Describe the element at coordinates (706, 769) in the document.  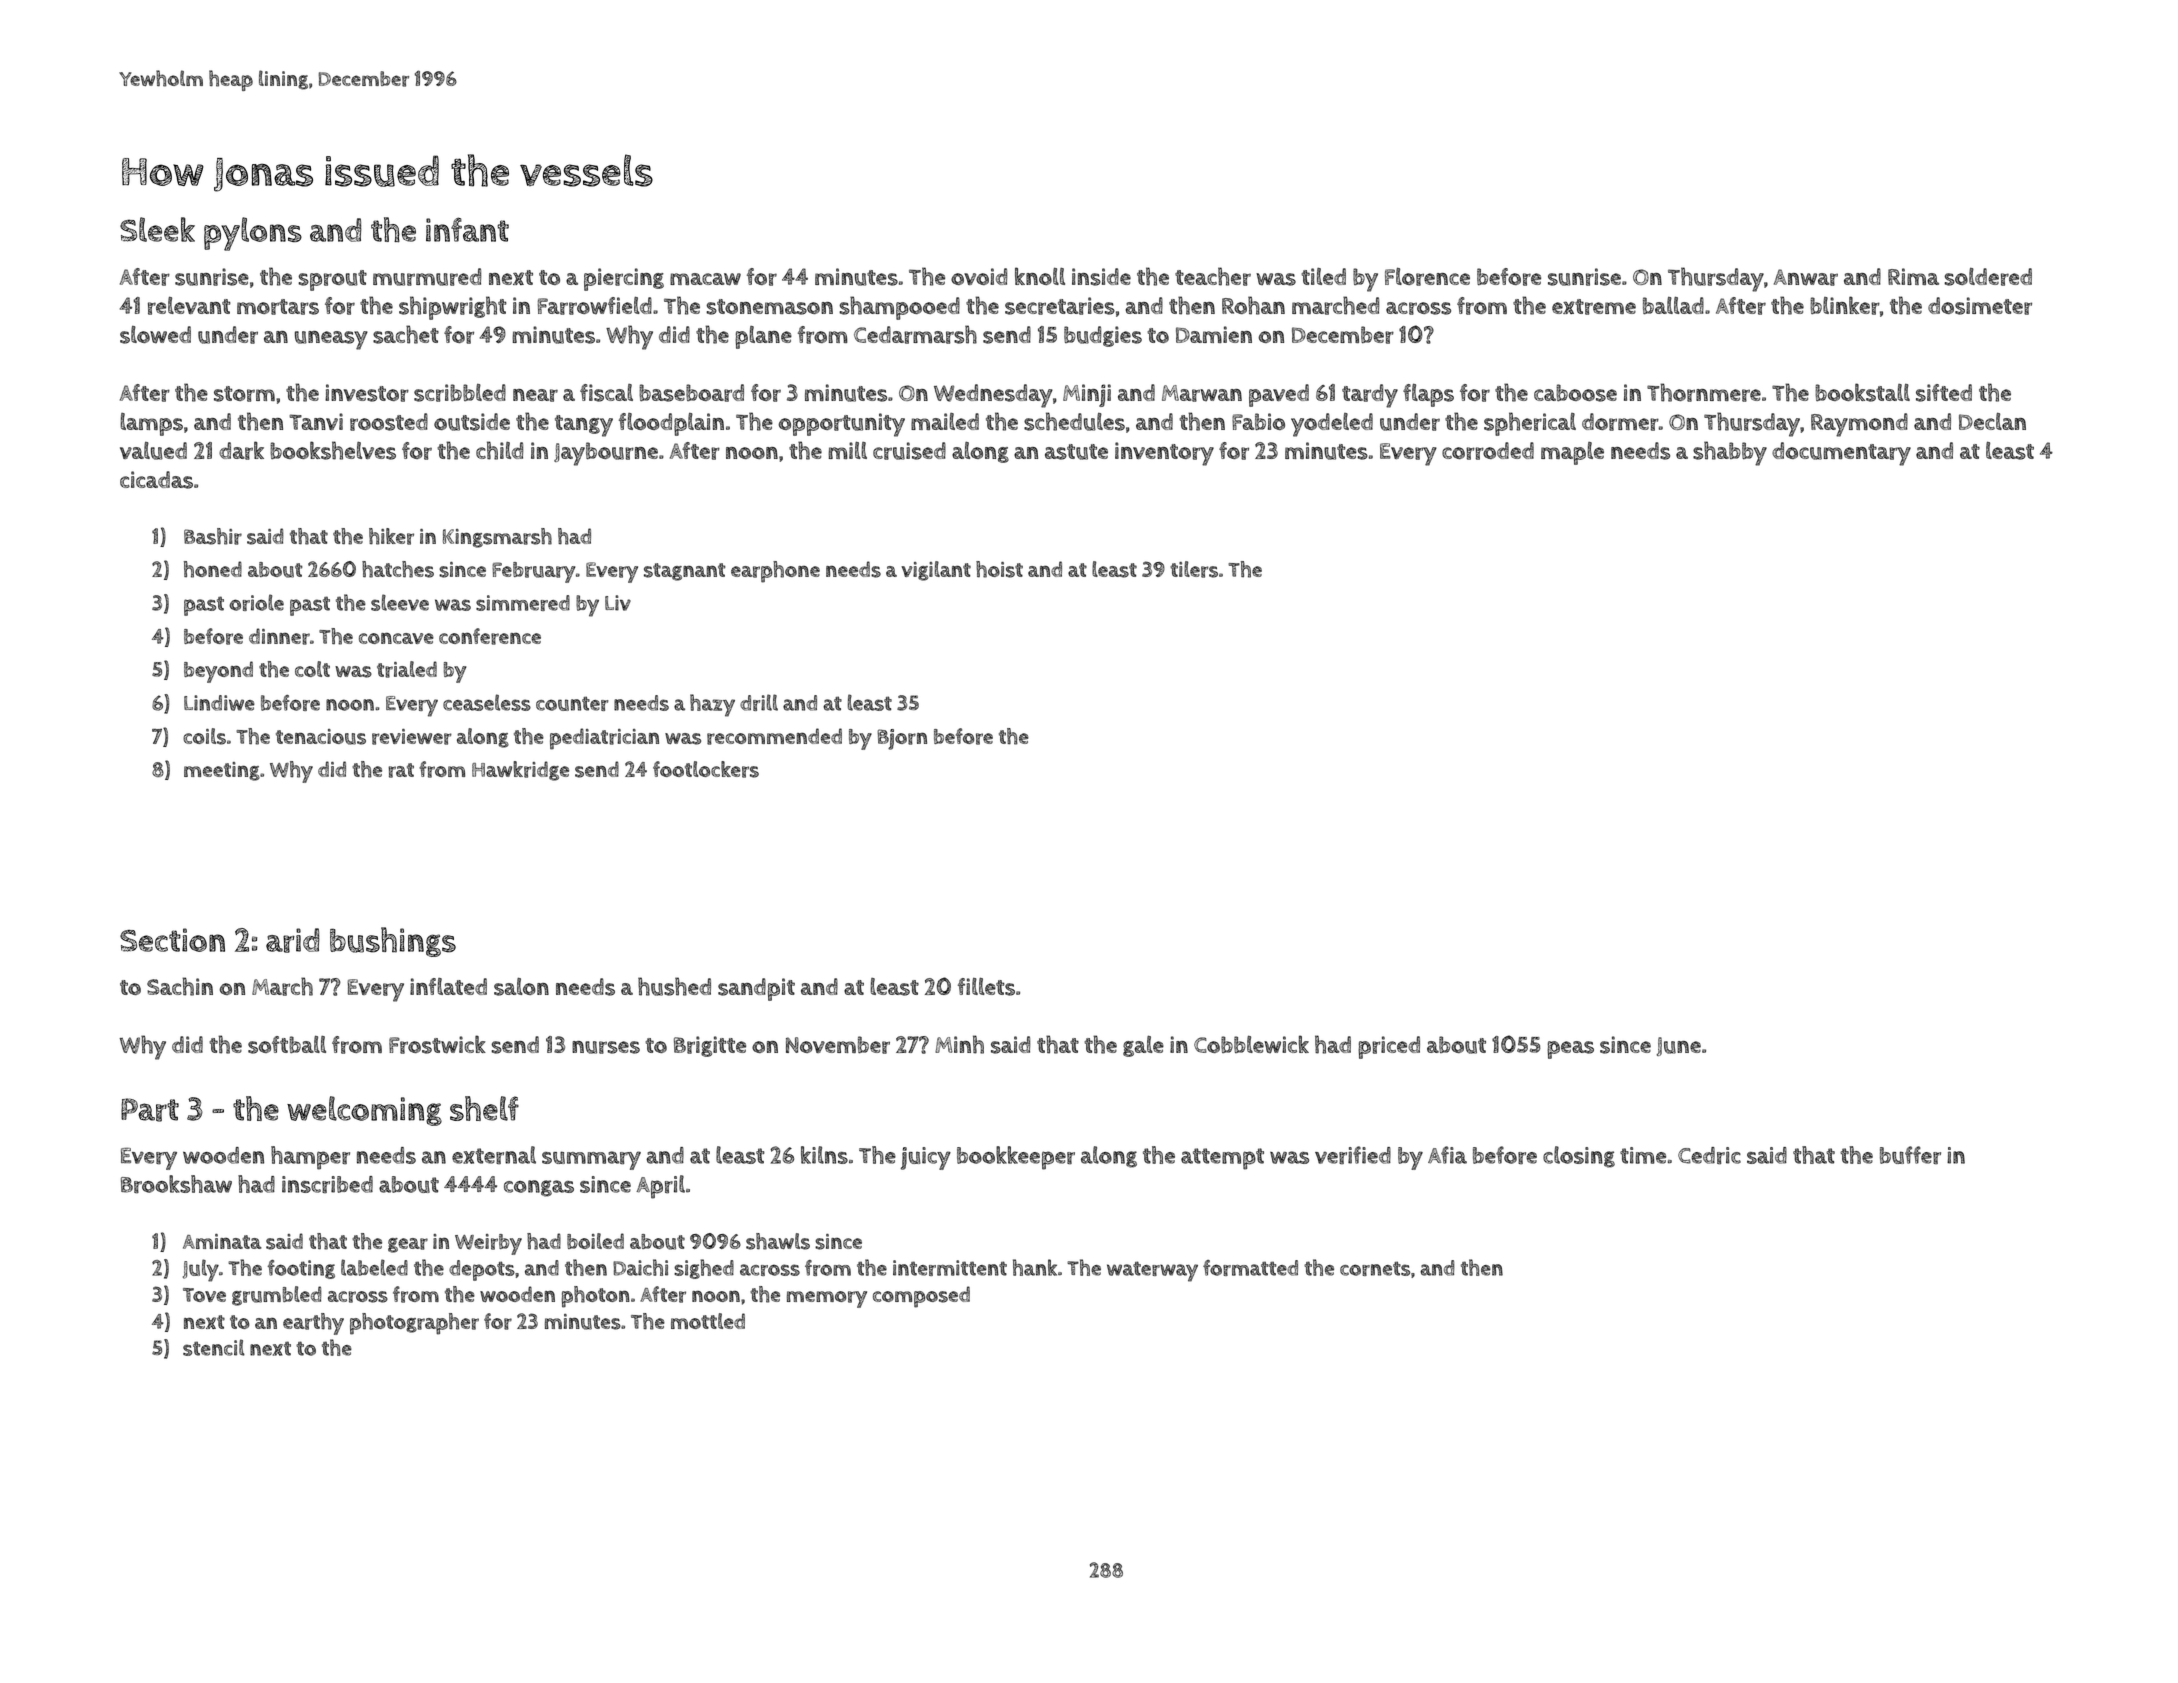
I see `footlockers` at that location.
